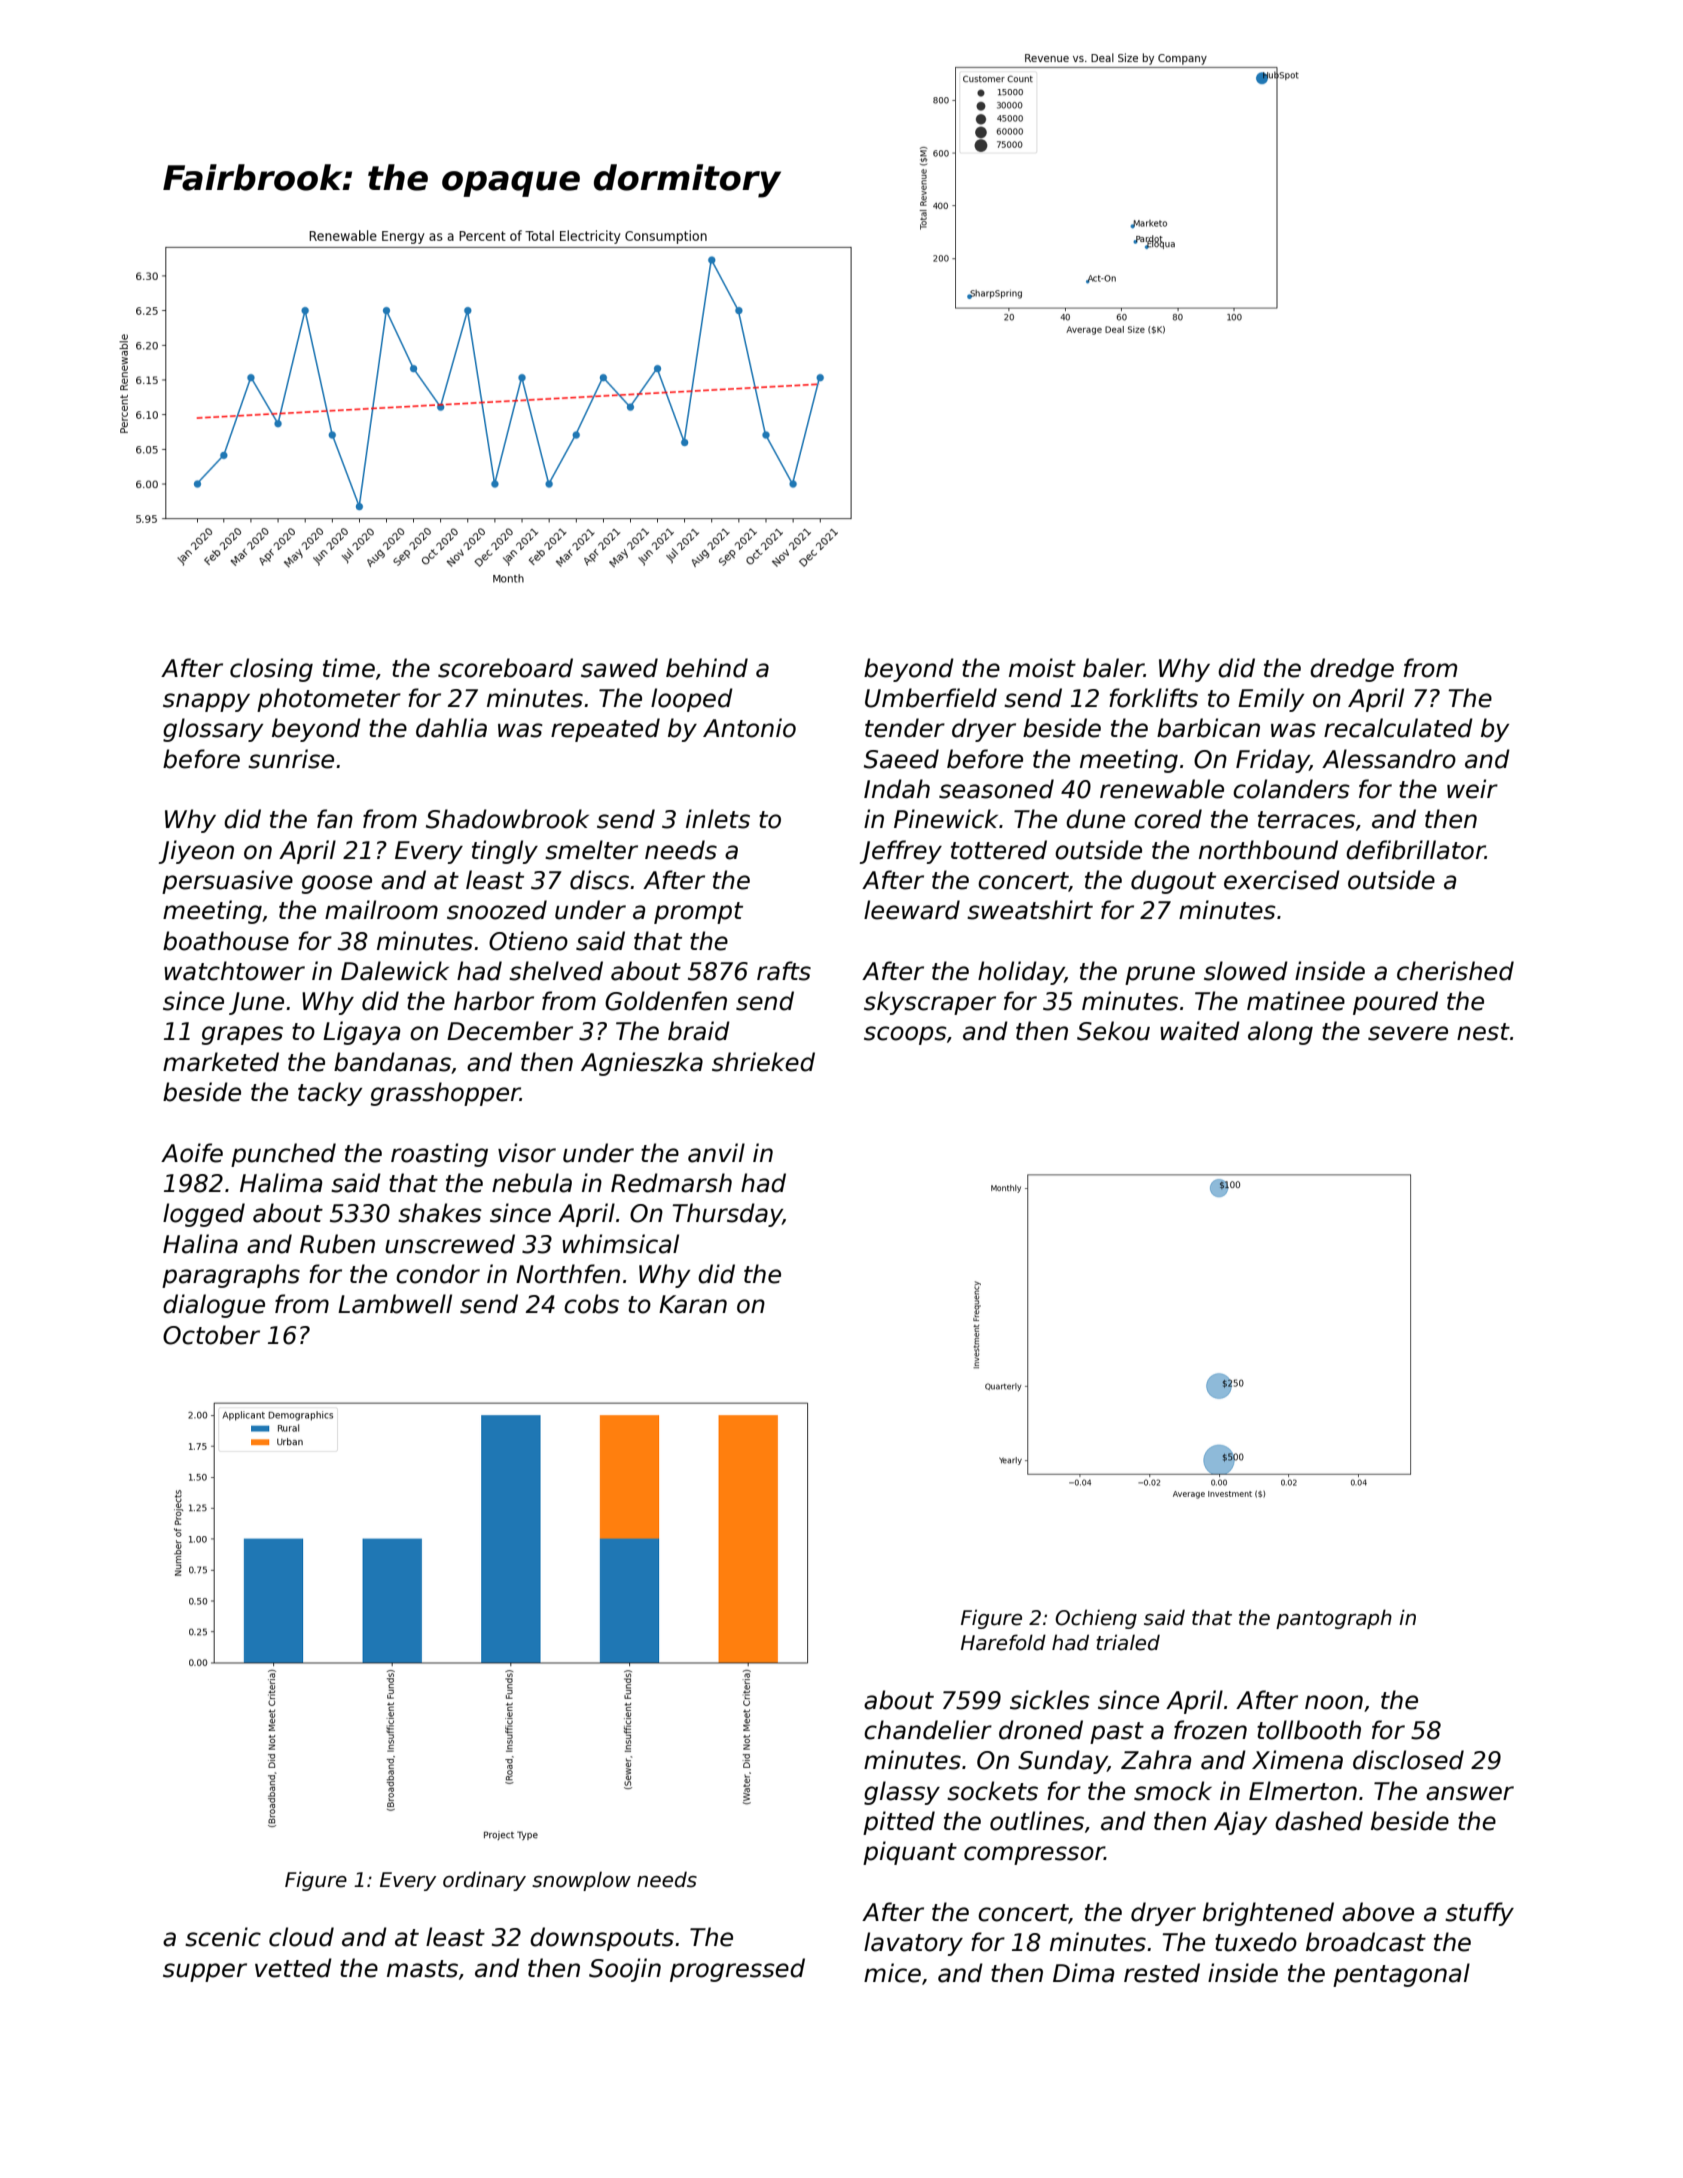 The height and width of the image is (2178, 1683). What do you see at coordinates (291, 759) in the image?
I see `sunrise` at bounding box center [291, 759].
